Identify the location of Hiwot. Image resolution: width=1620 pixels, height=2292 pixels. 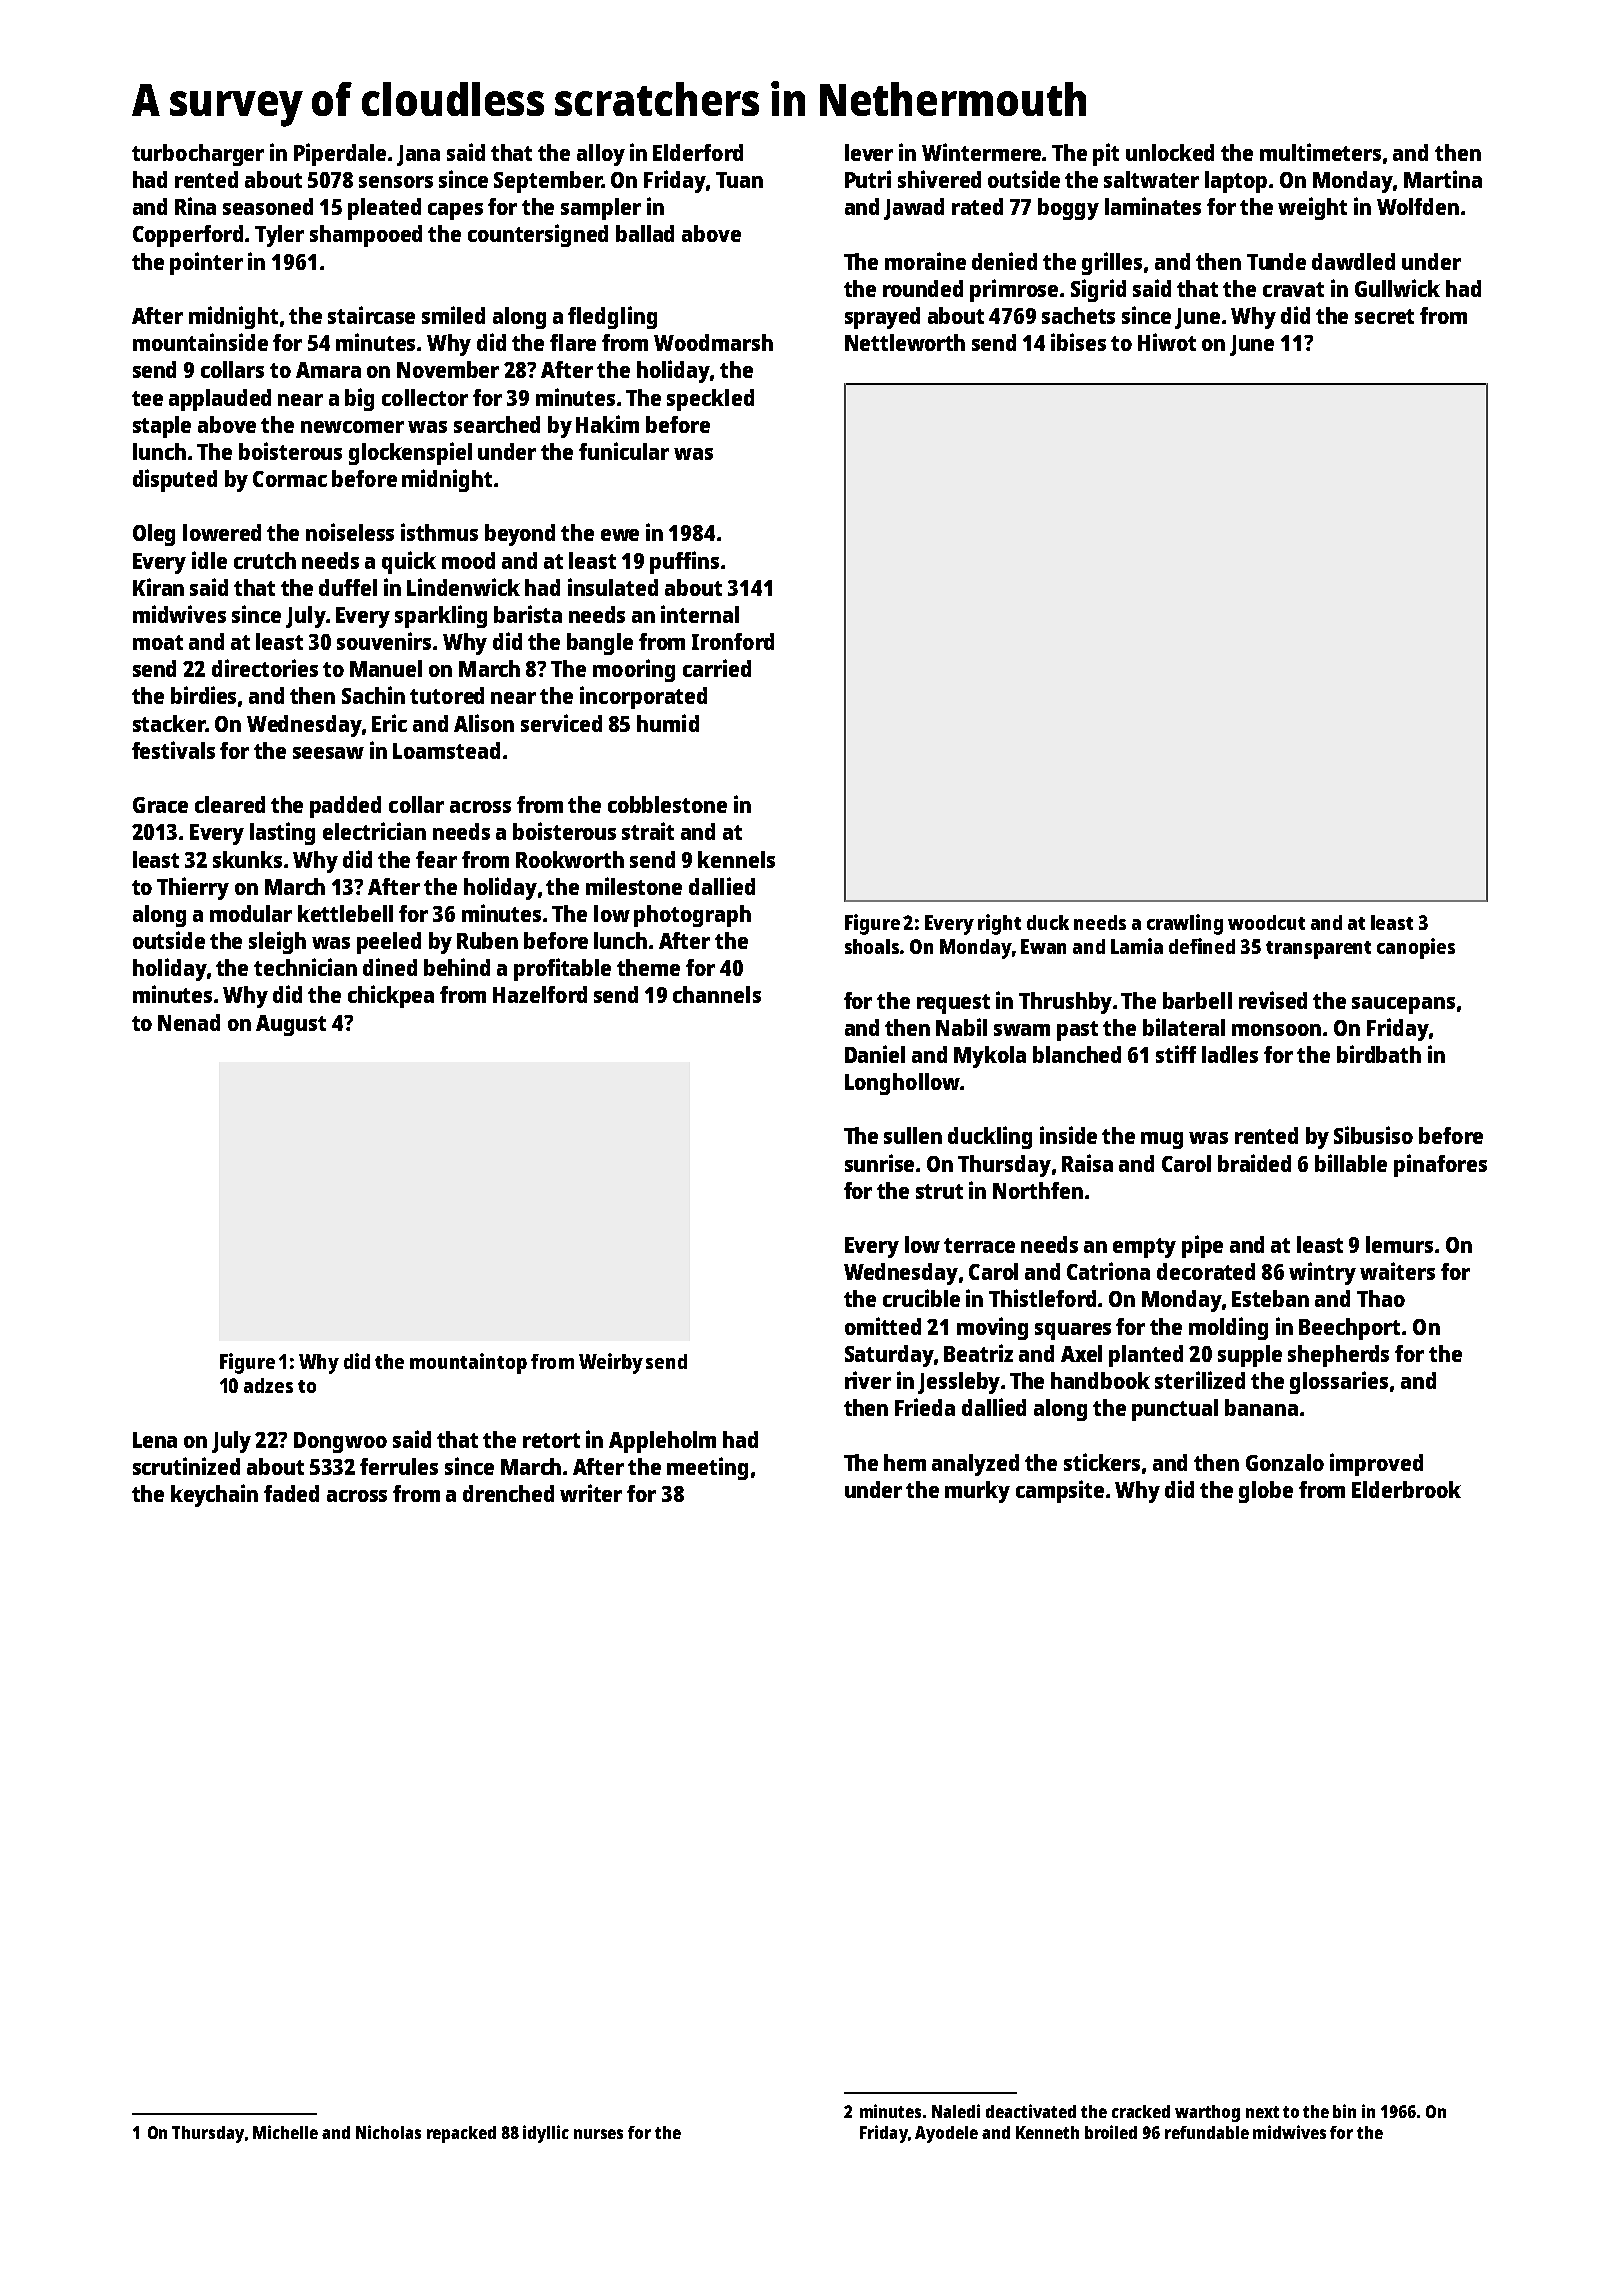
(1167, 342).
